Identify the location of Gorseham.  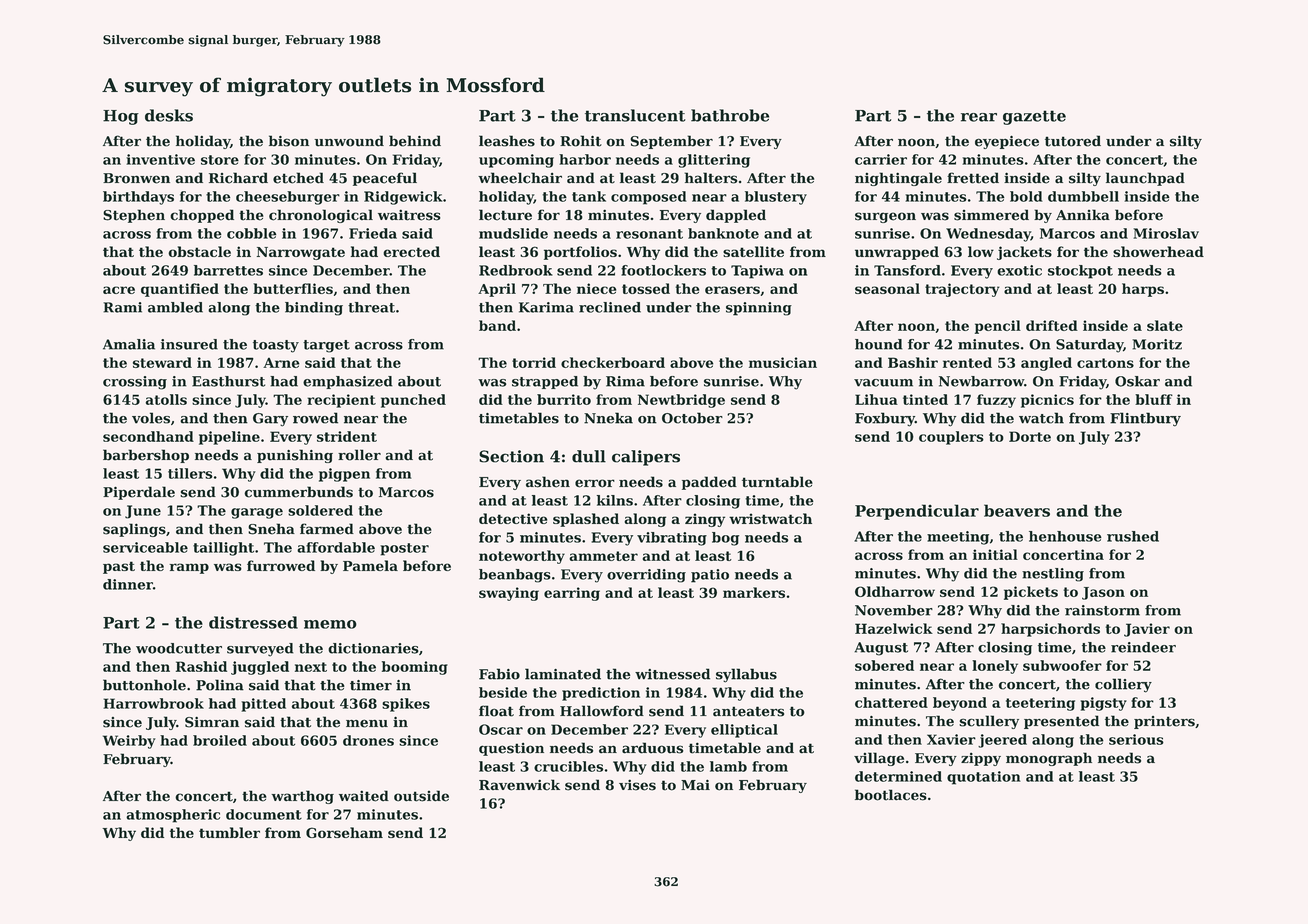
(344, 832).
